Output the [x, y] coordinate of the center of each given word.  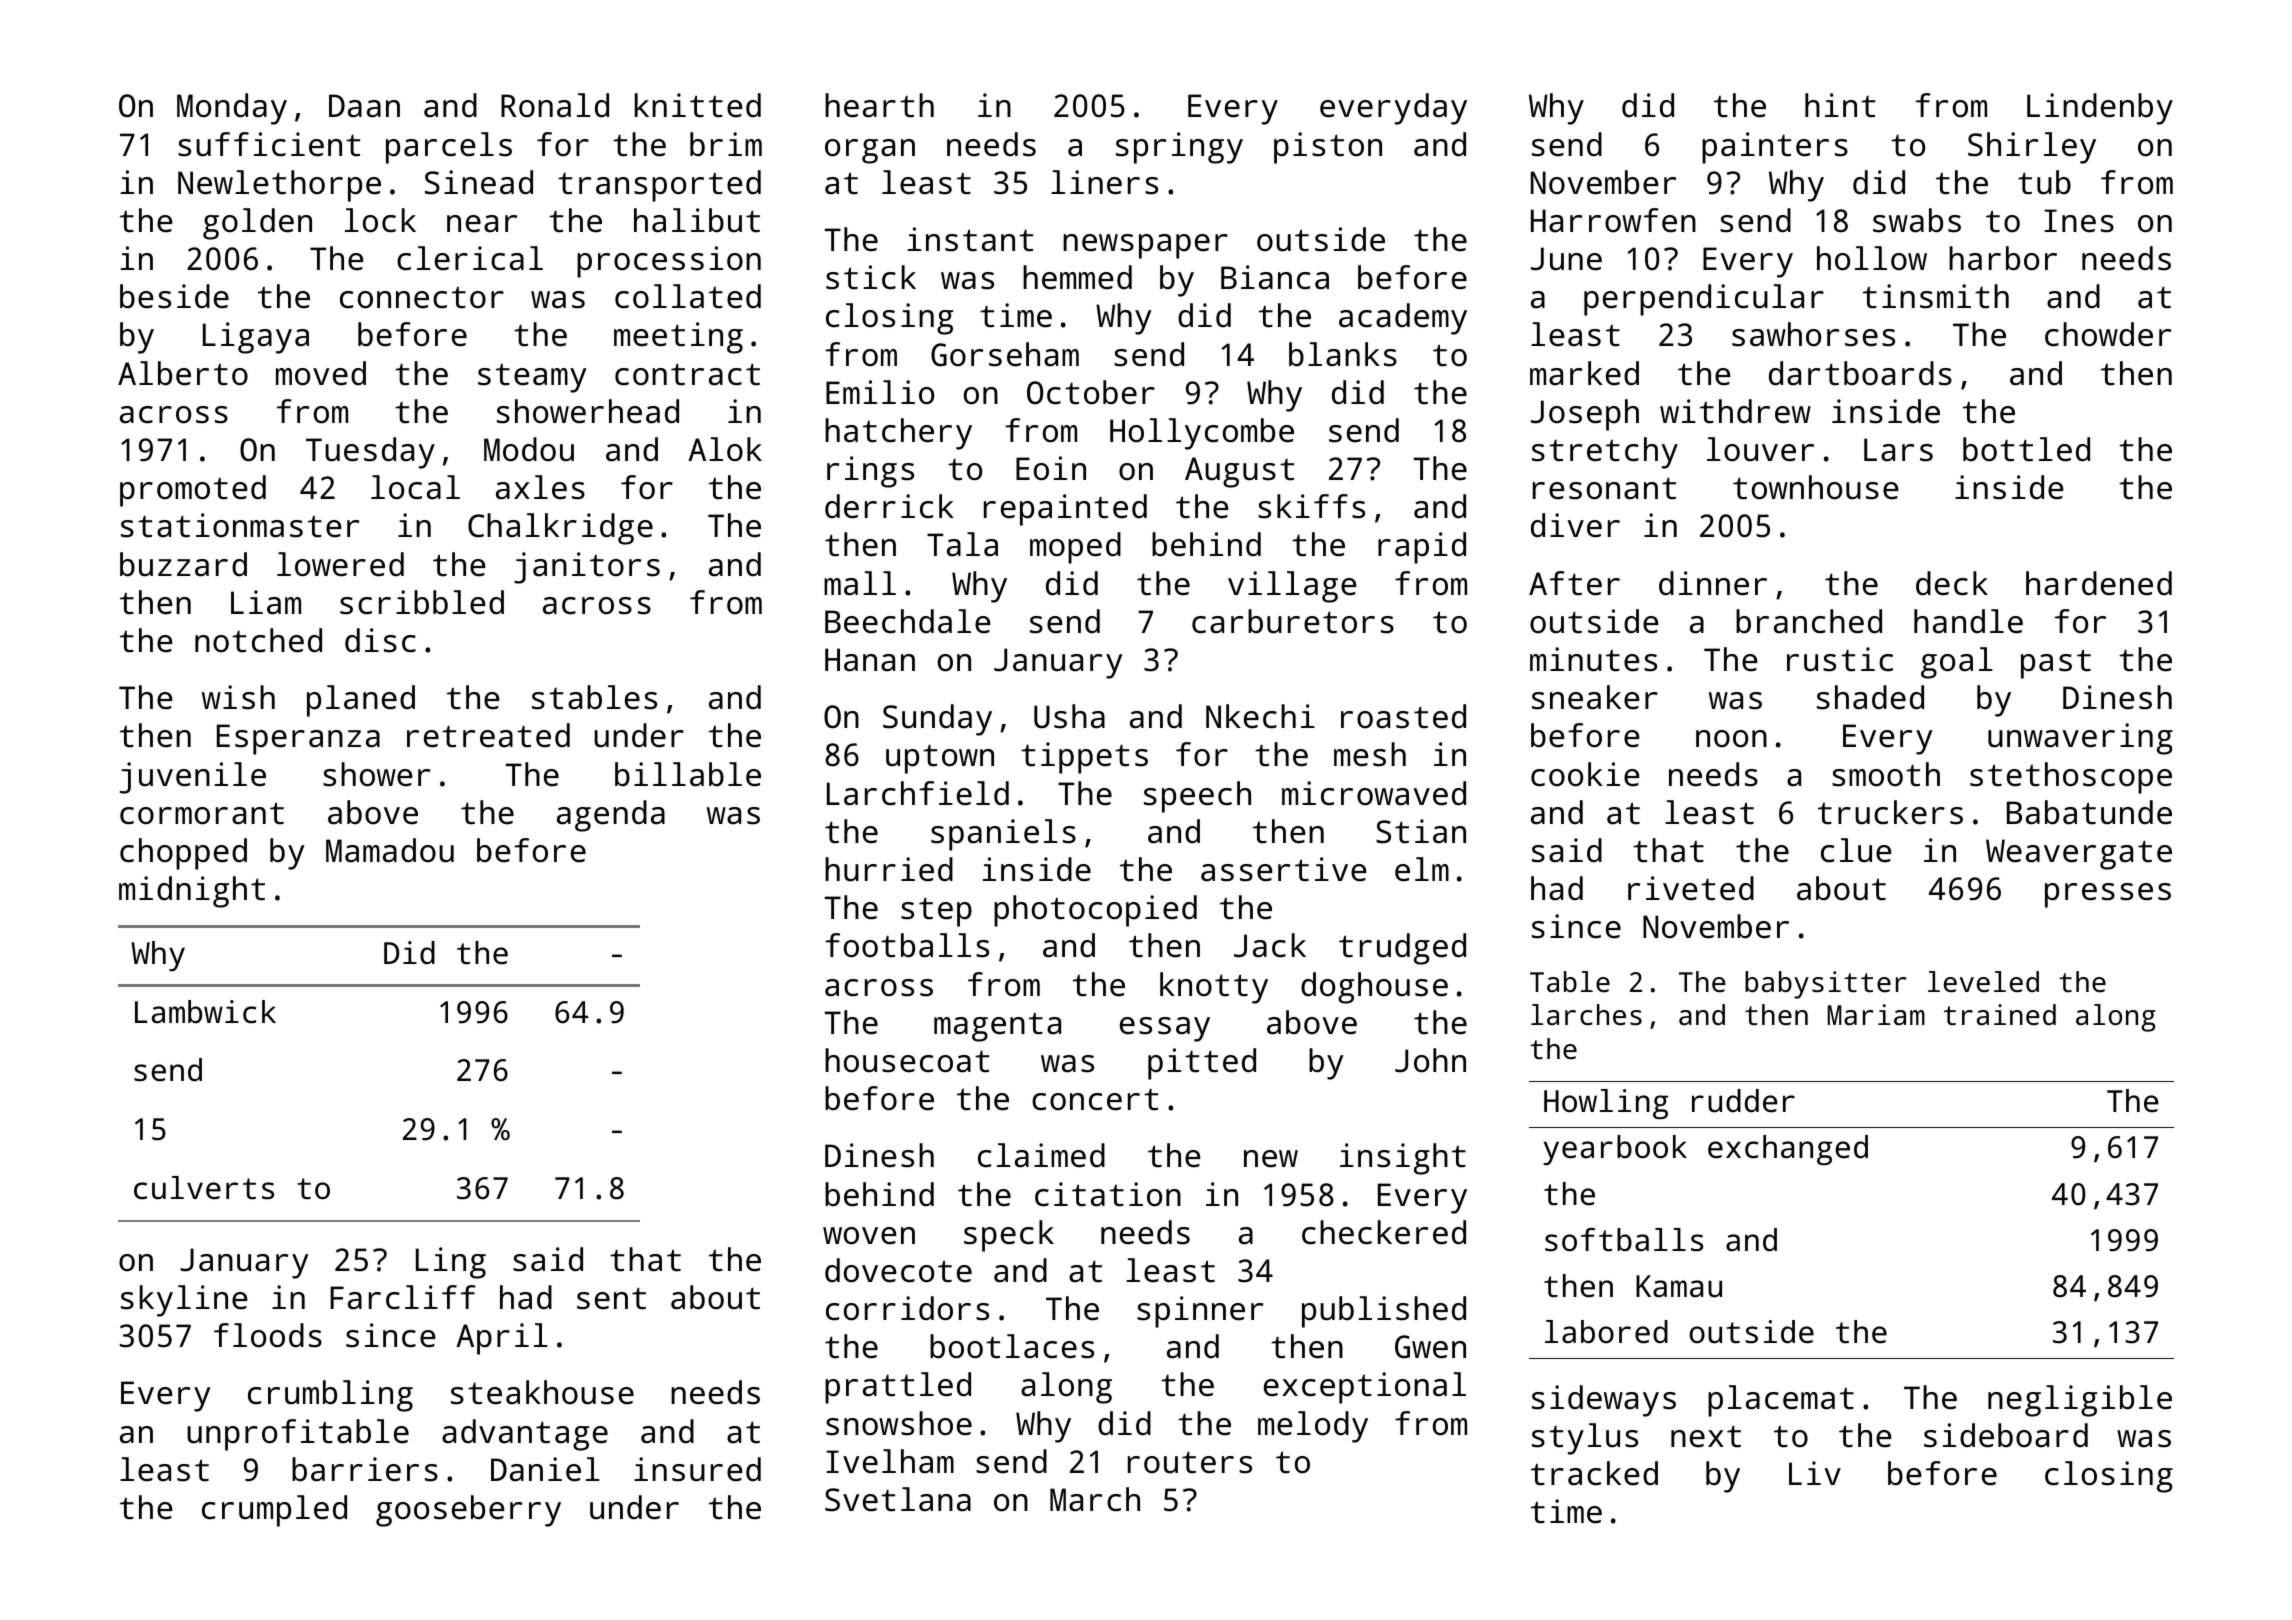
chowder [2108, 334]
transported [659, 186]
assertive [1284, 869]
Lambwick [205, 1012]
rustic [1840, 659]
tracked [1594, 1473]
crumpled [274, 1511]
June [1566, 259]
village [1292, 587]
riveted [1691, 888]
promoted [193, 491]
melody [1313, 1427]
